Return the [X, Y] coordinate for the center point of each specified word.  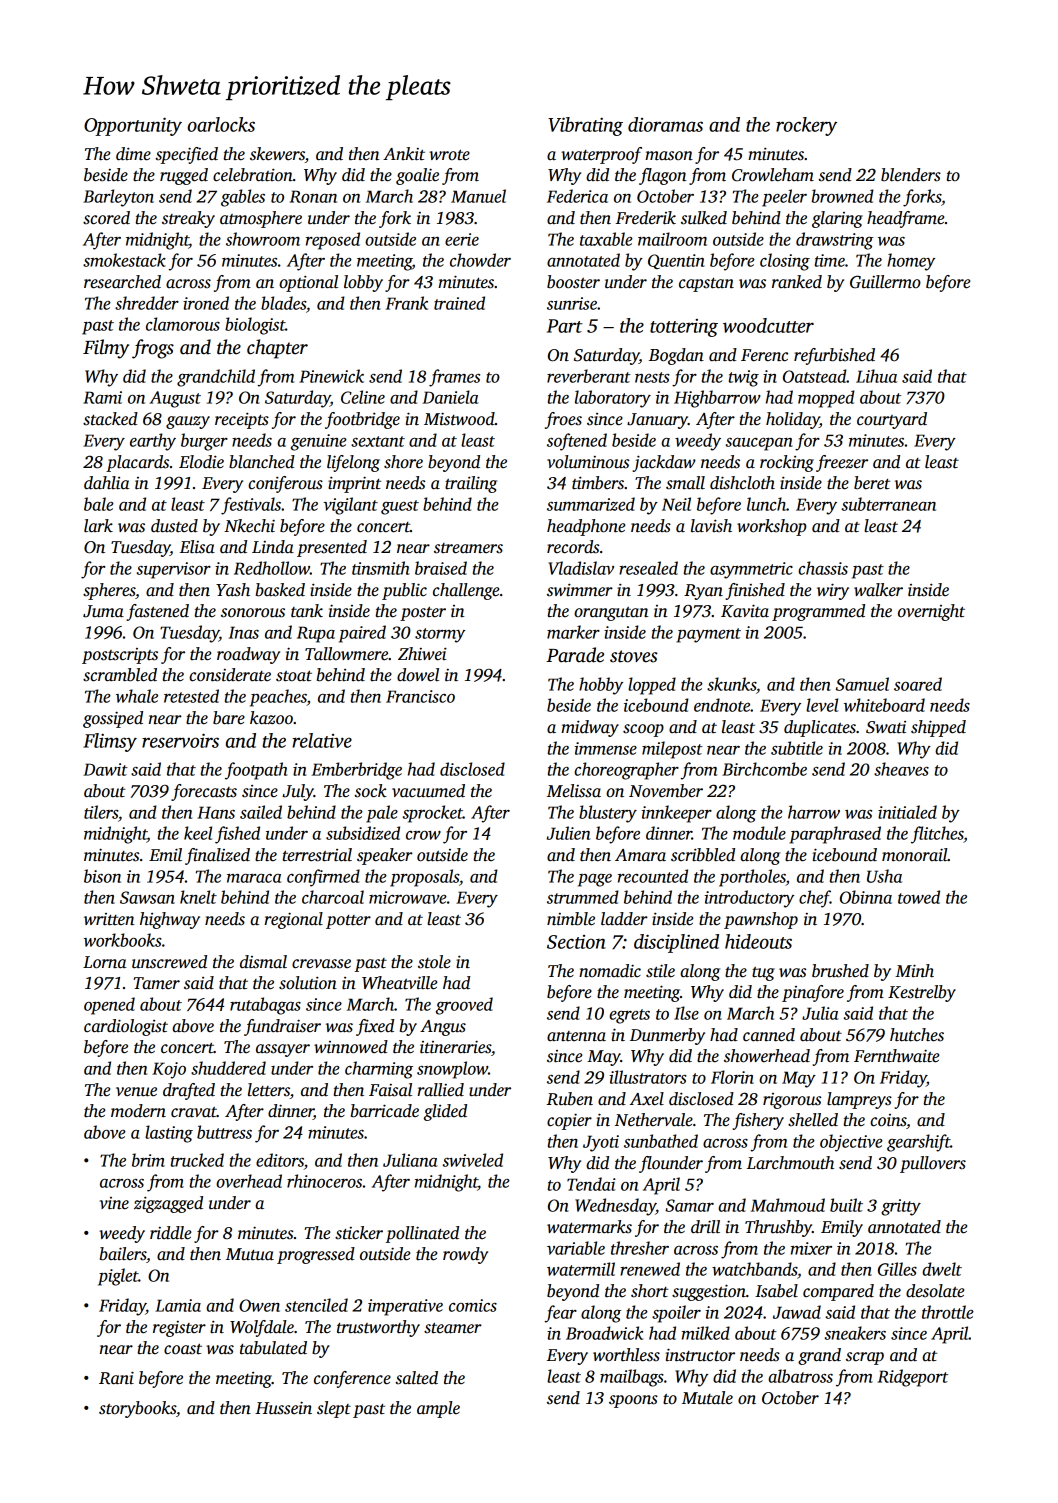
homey [911, 262]
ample [438, 1409]
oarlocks [221, 124]
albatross [800, 1376]
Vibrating [585, 126]
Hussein [283, 1408]
